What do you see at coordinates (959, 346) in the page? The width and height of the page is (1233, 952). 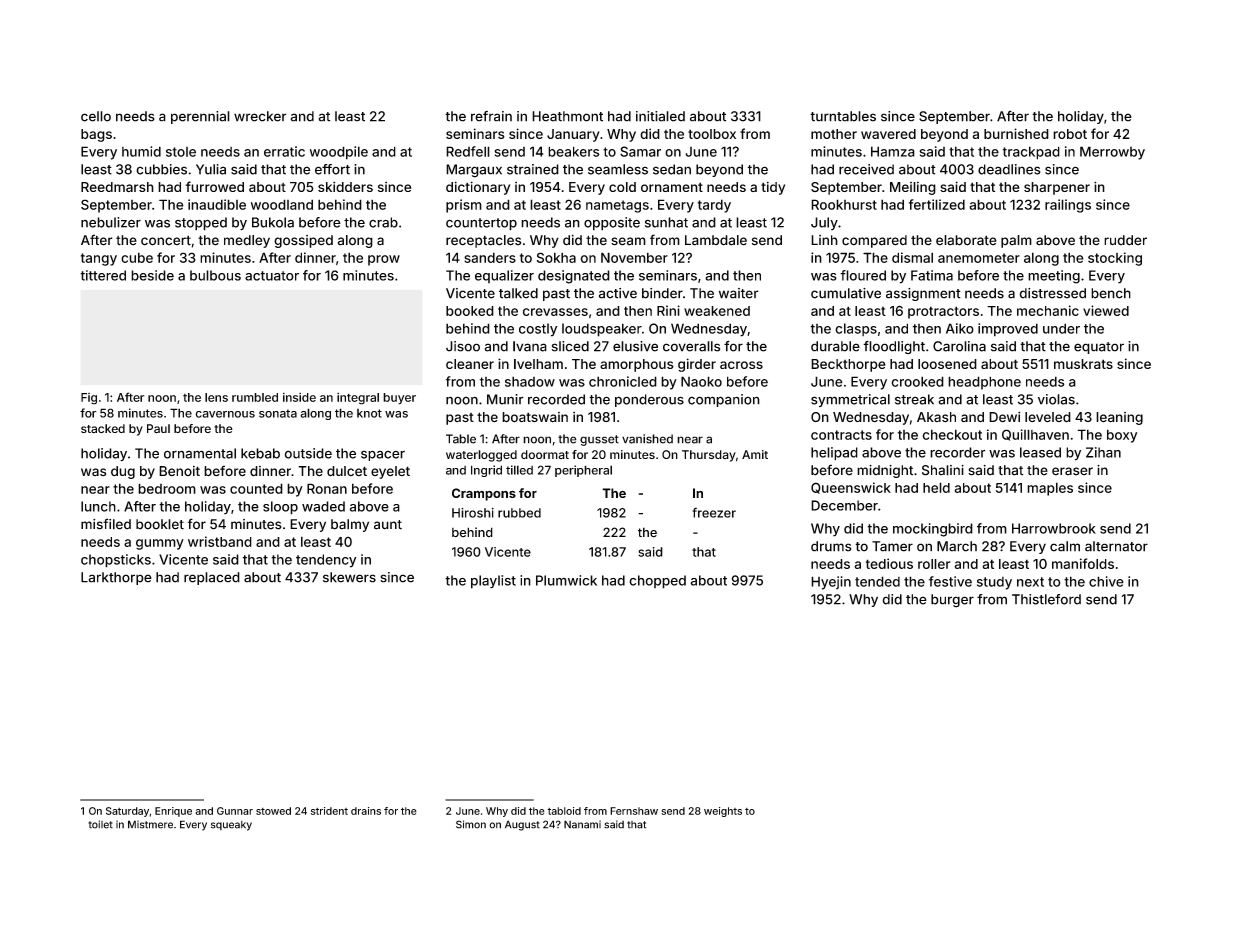 I see `Carolina` at bounding box center [959, 346].
